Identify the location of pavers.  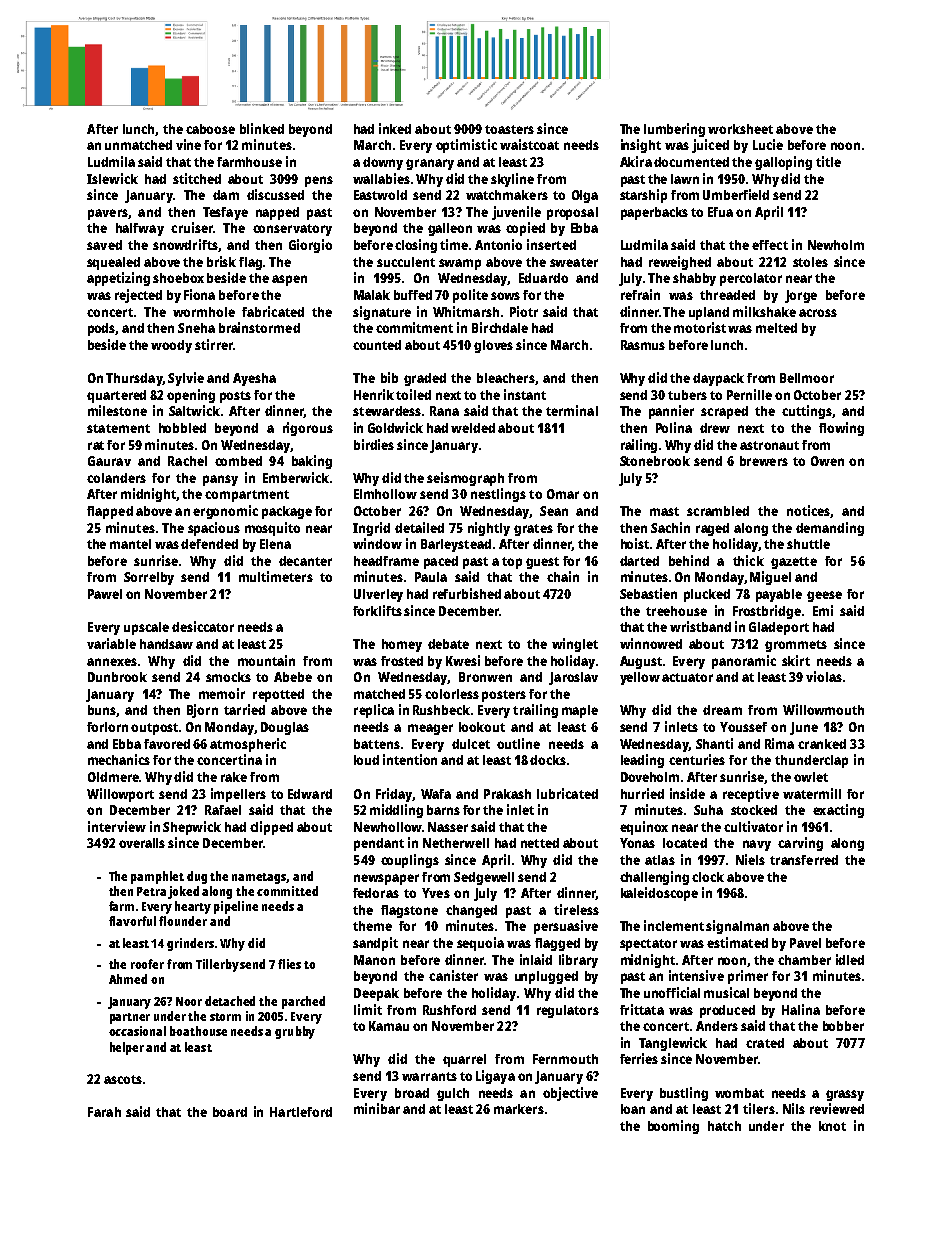
(108, 214).
